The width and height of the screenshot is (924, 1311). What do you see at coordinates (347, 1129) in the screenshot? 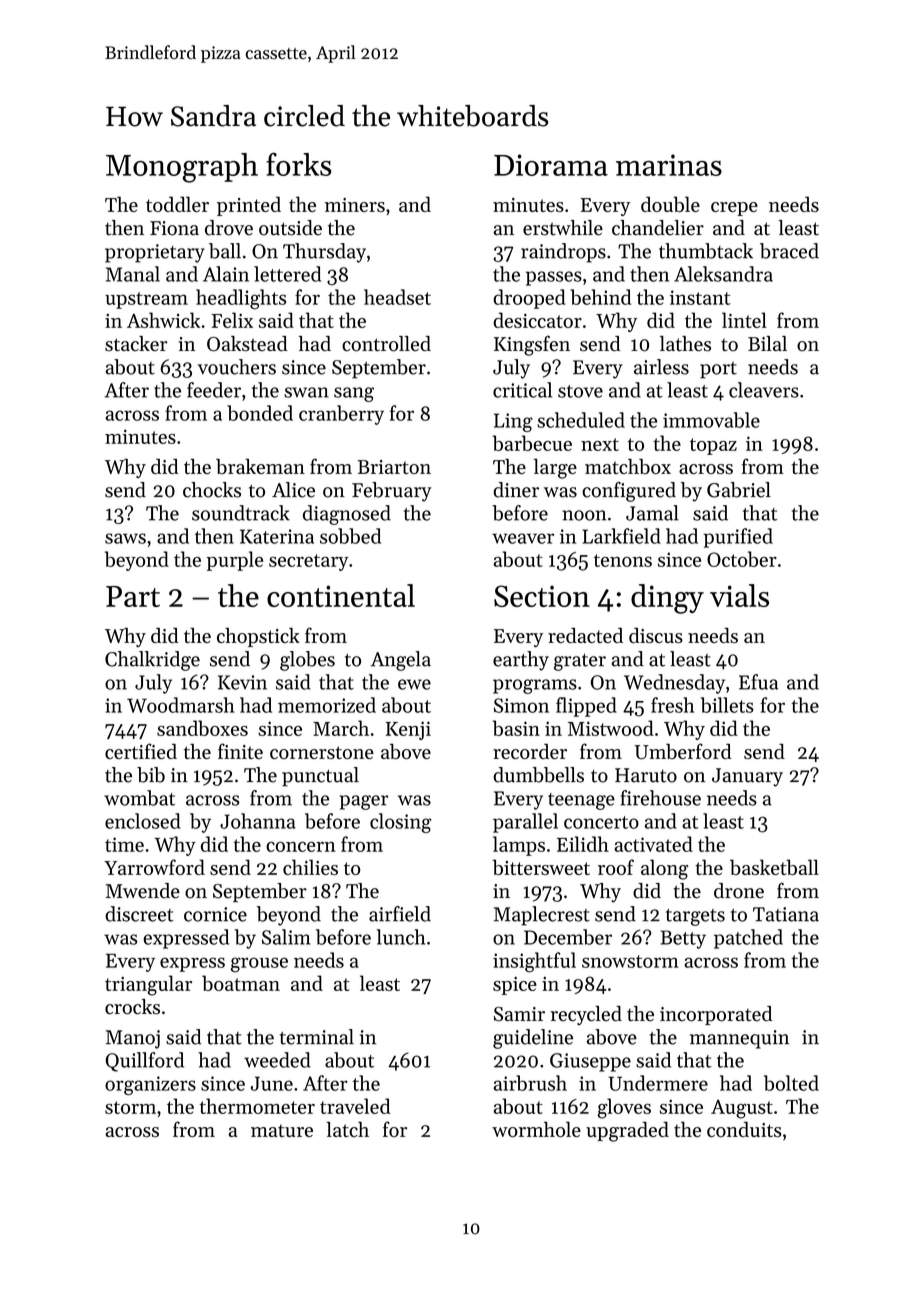
I see `latch` at bounding box center [347, 1129].
